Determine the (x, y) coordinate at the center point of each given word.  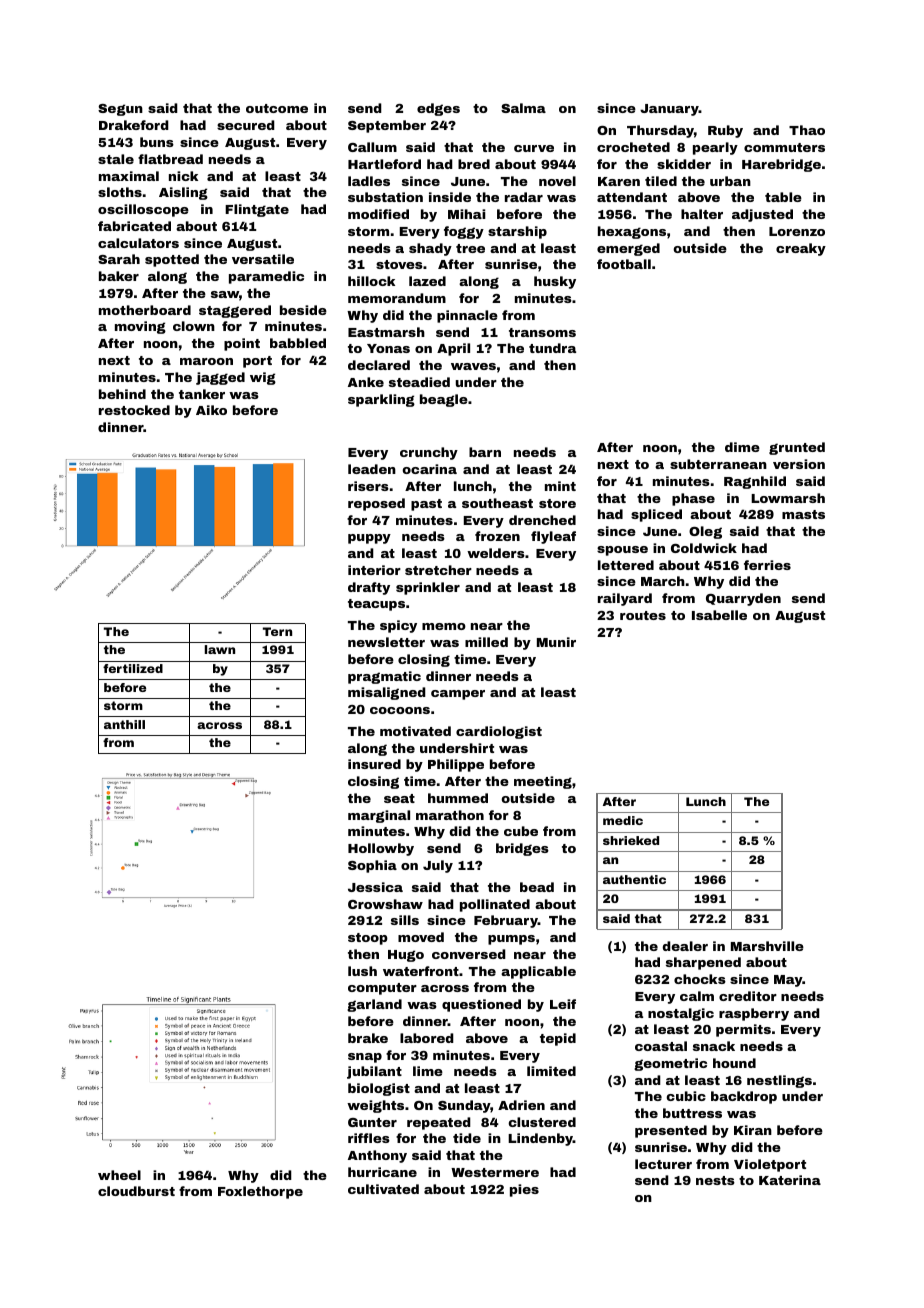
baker (119, 276)
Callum (372, 147)
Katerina (790, 1180)
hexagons (632, 232)
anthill (124, 724)
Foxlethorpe (260, 1192)
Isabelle (719, 615)
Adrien (521, 1105)
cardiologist (499, 732)
